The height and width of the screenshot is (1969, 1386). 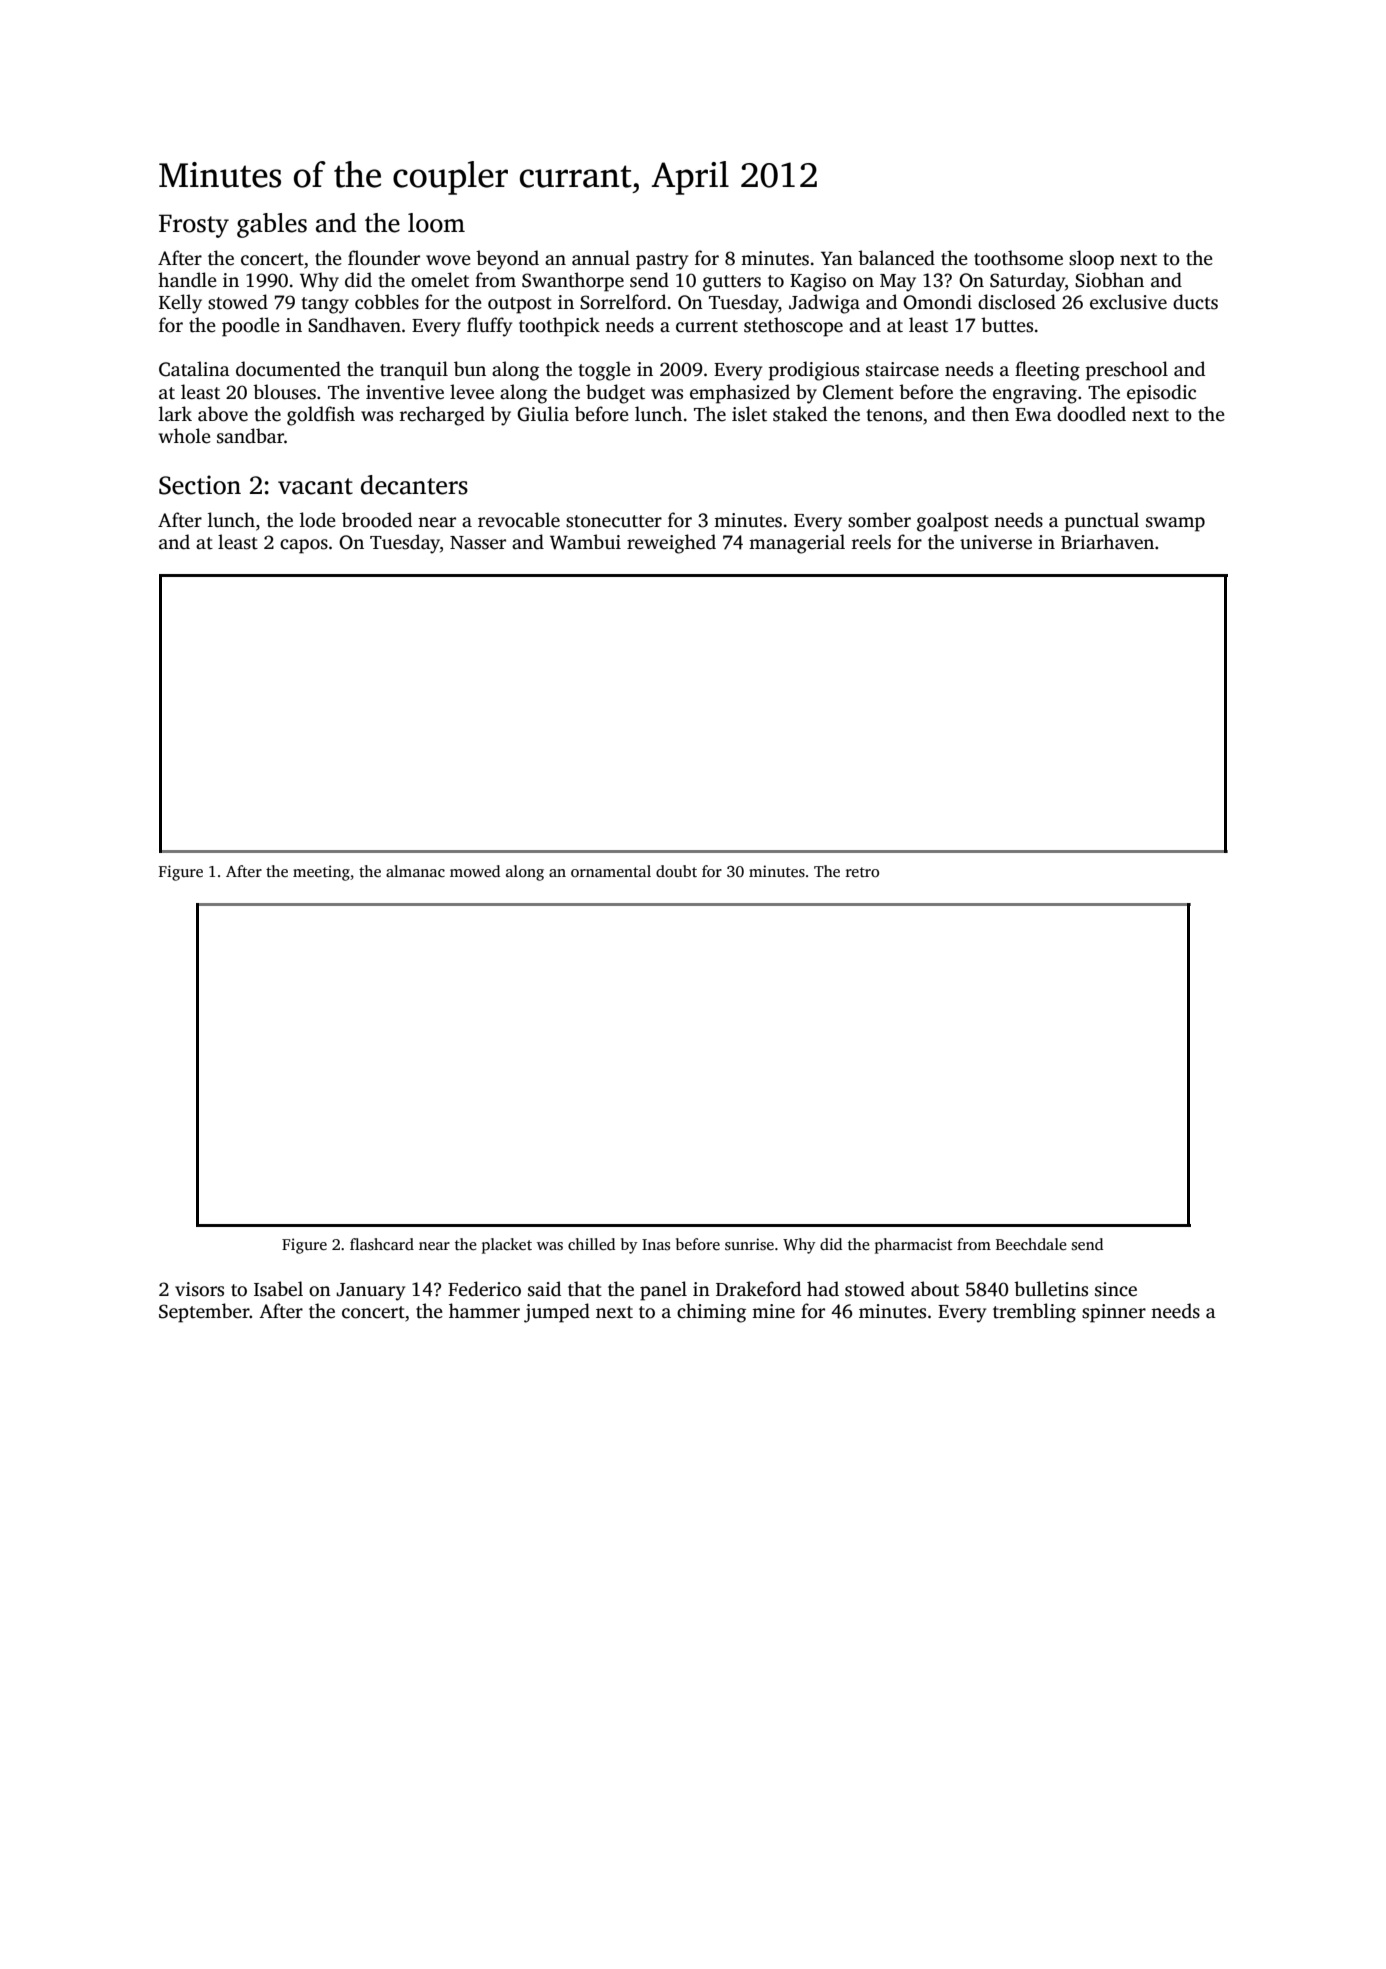 I want to click on capos, so click(x=304, y=546).
